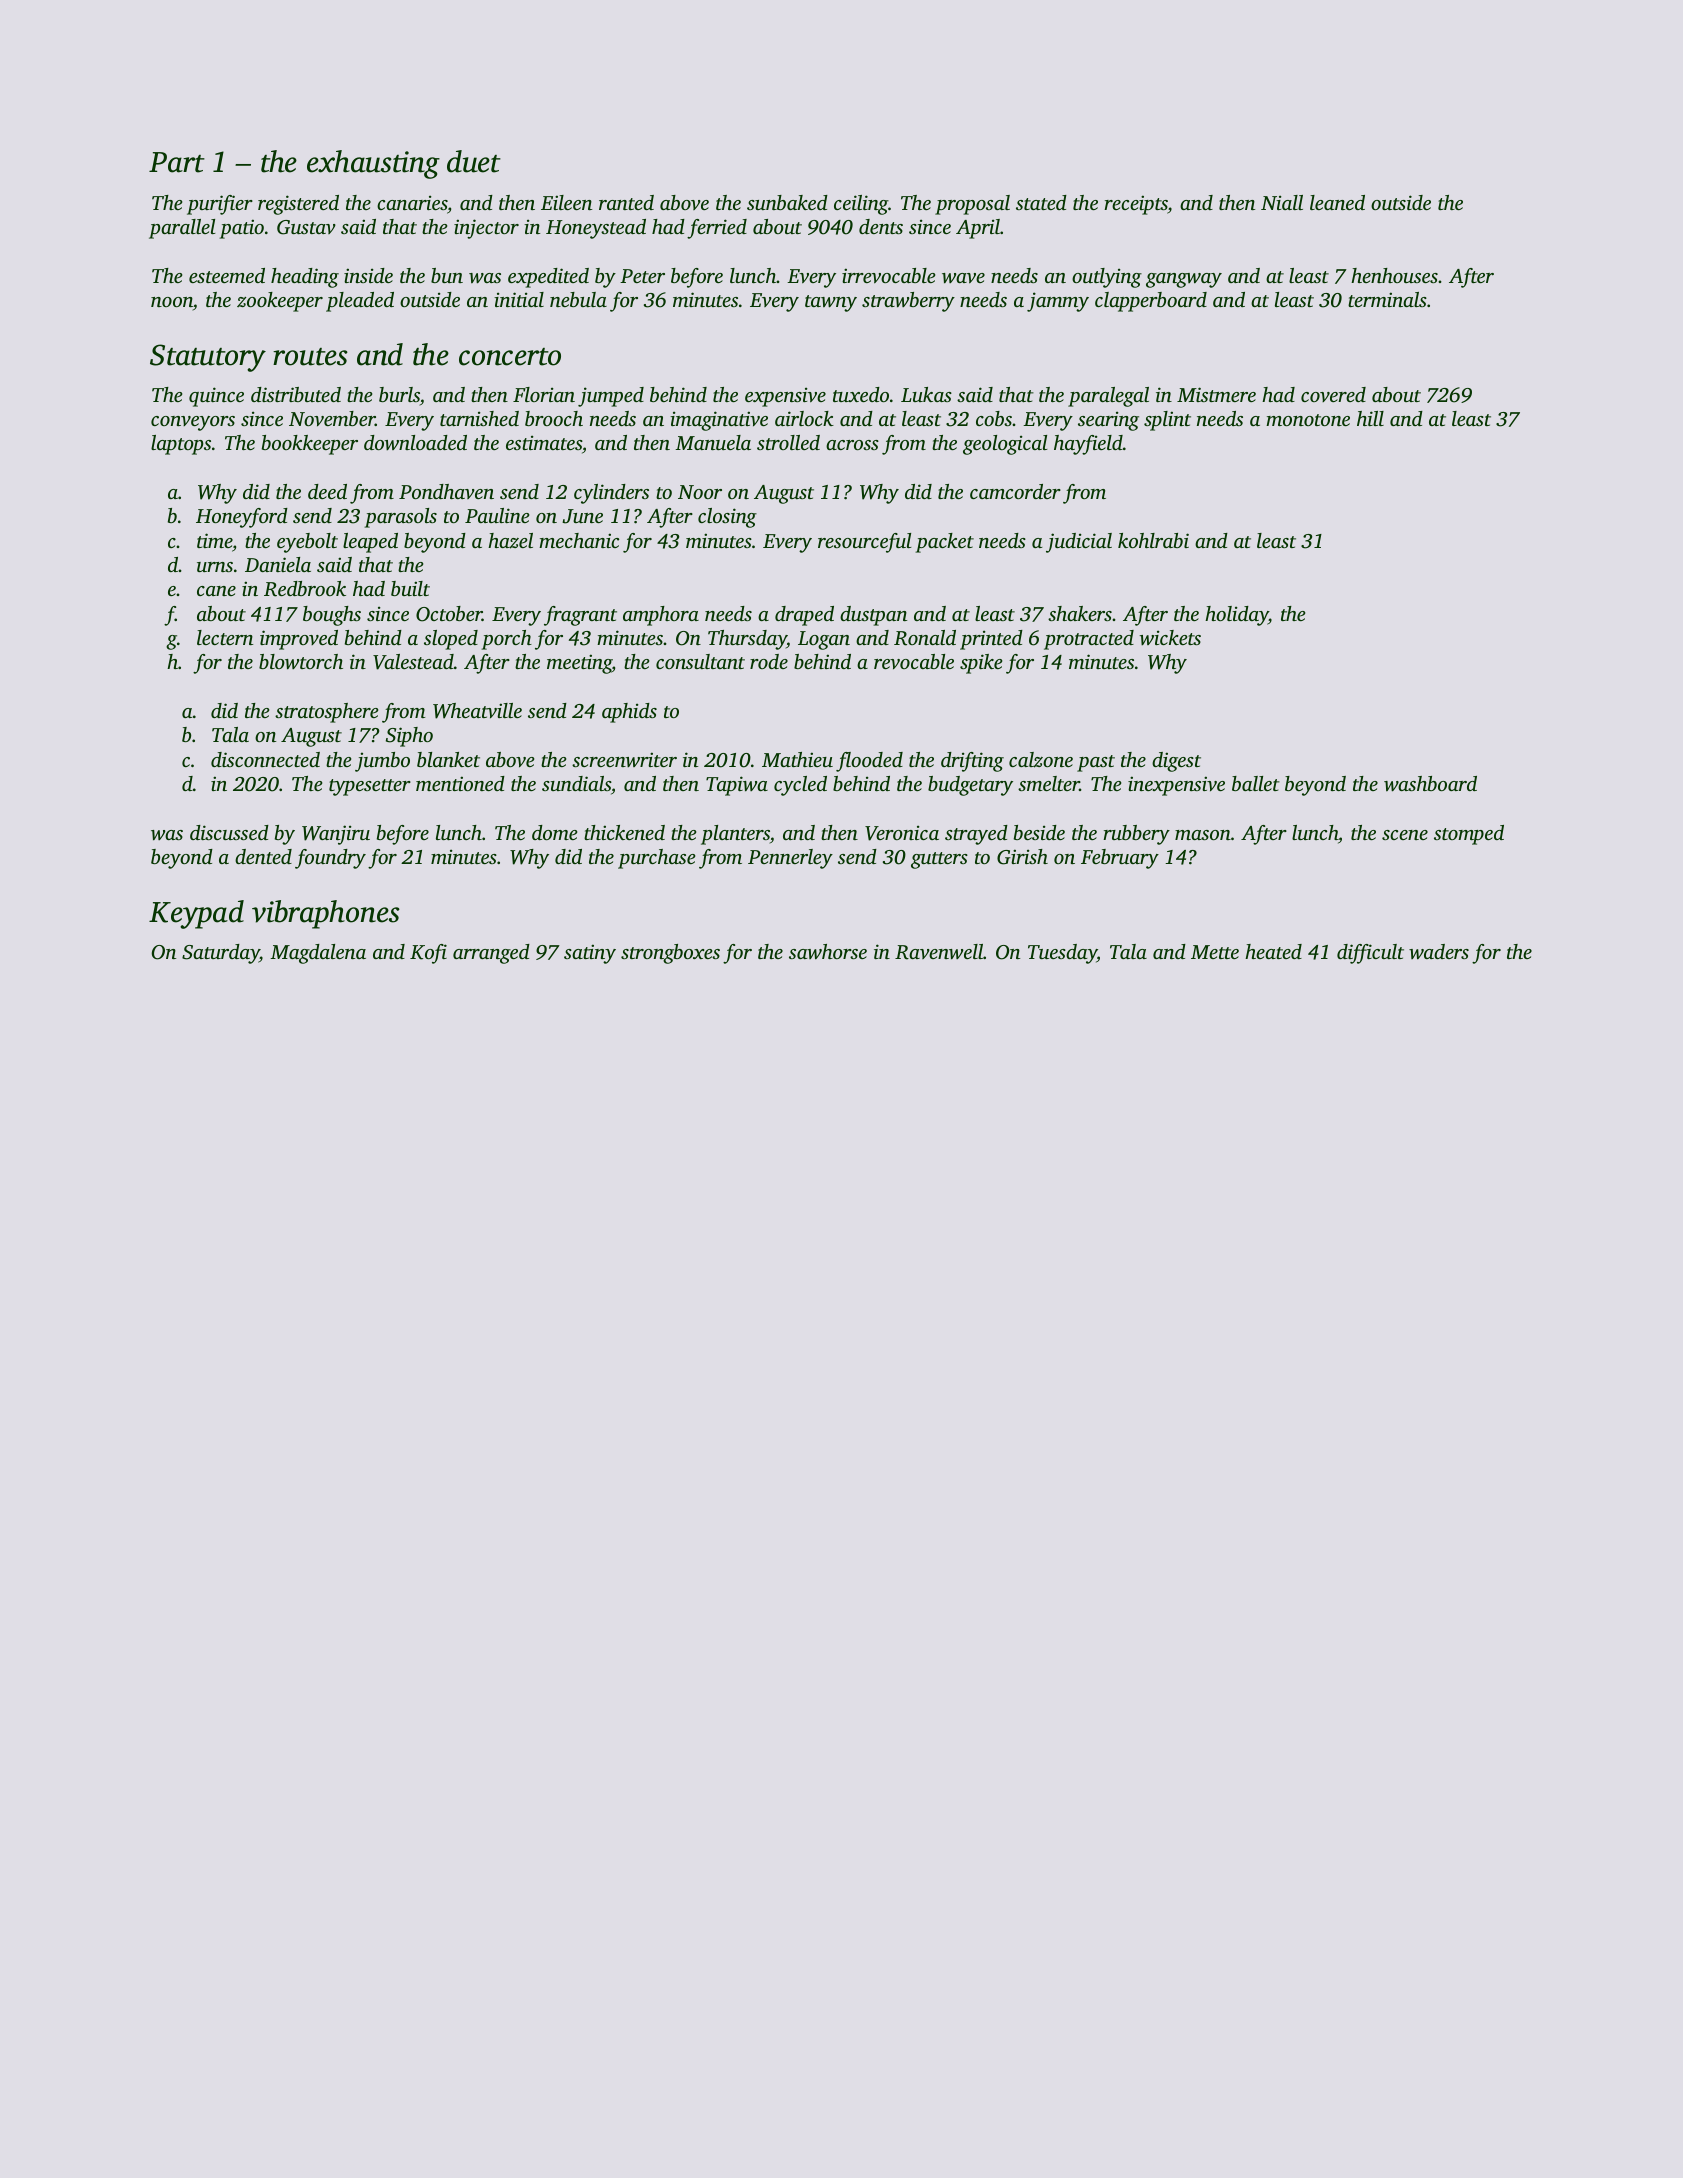 This image has width=1683, height=2178. Describe the element at coordinates (1430, 784) in the image. I see `washboard` at that location.
